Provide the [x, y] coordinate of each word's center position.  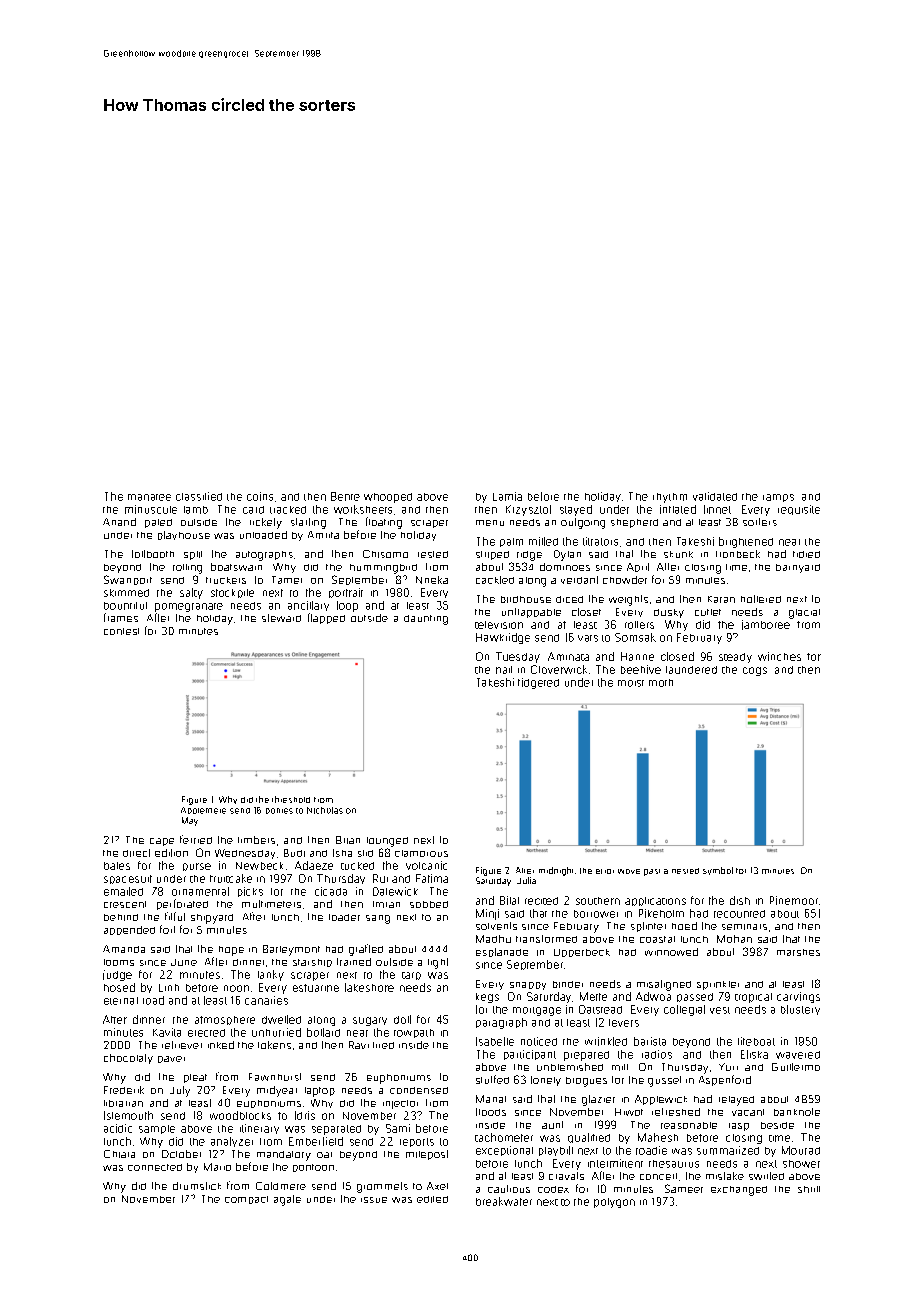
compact [246, 1200]
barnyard [798, 568]
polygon [614, 1203]
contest [121, 631]
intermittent [615, 1163]
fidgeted [538, 683]
